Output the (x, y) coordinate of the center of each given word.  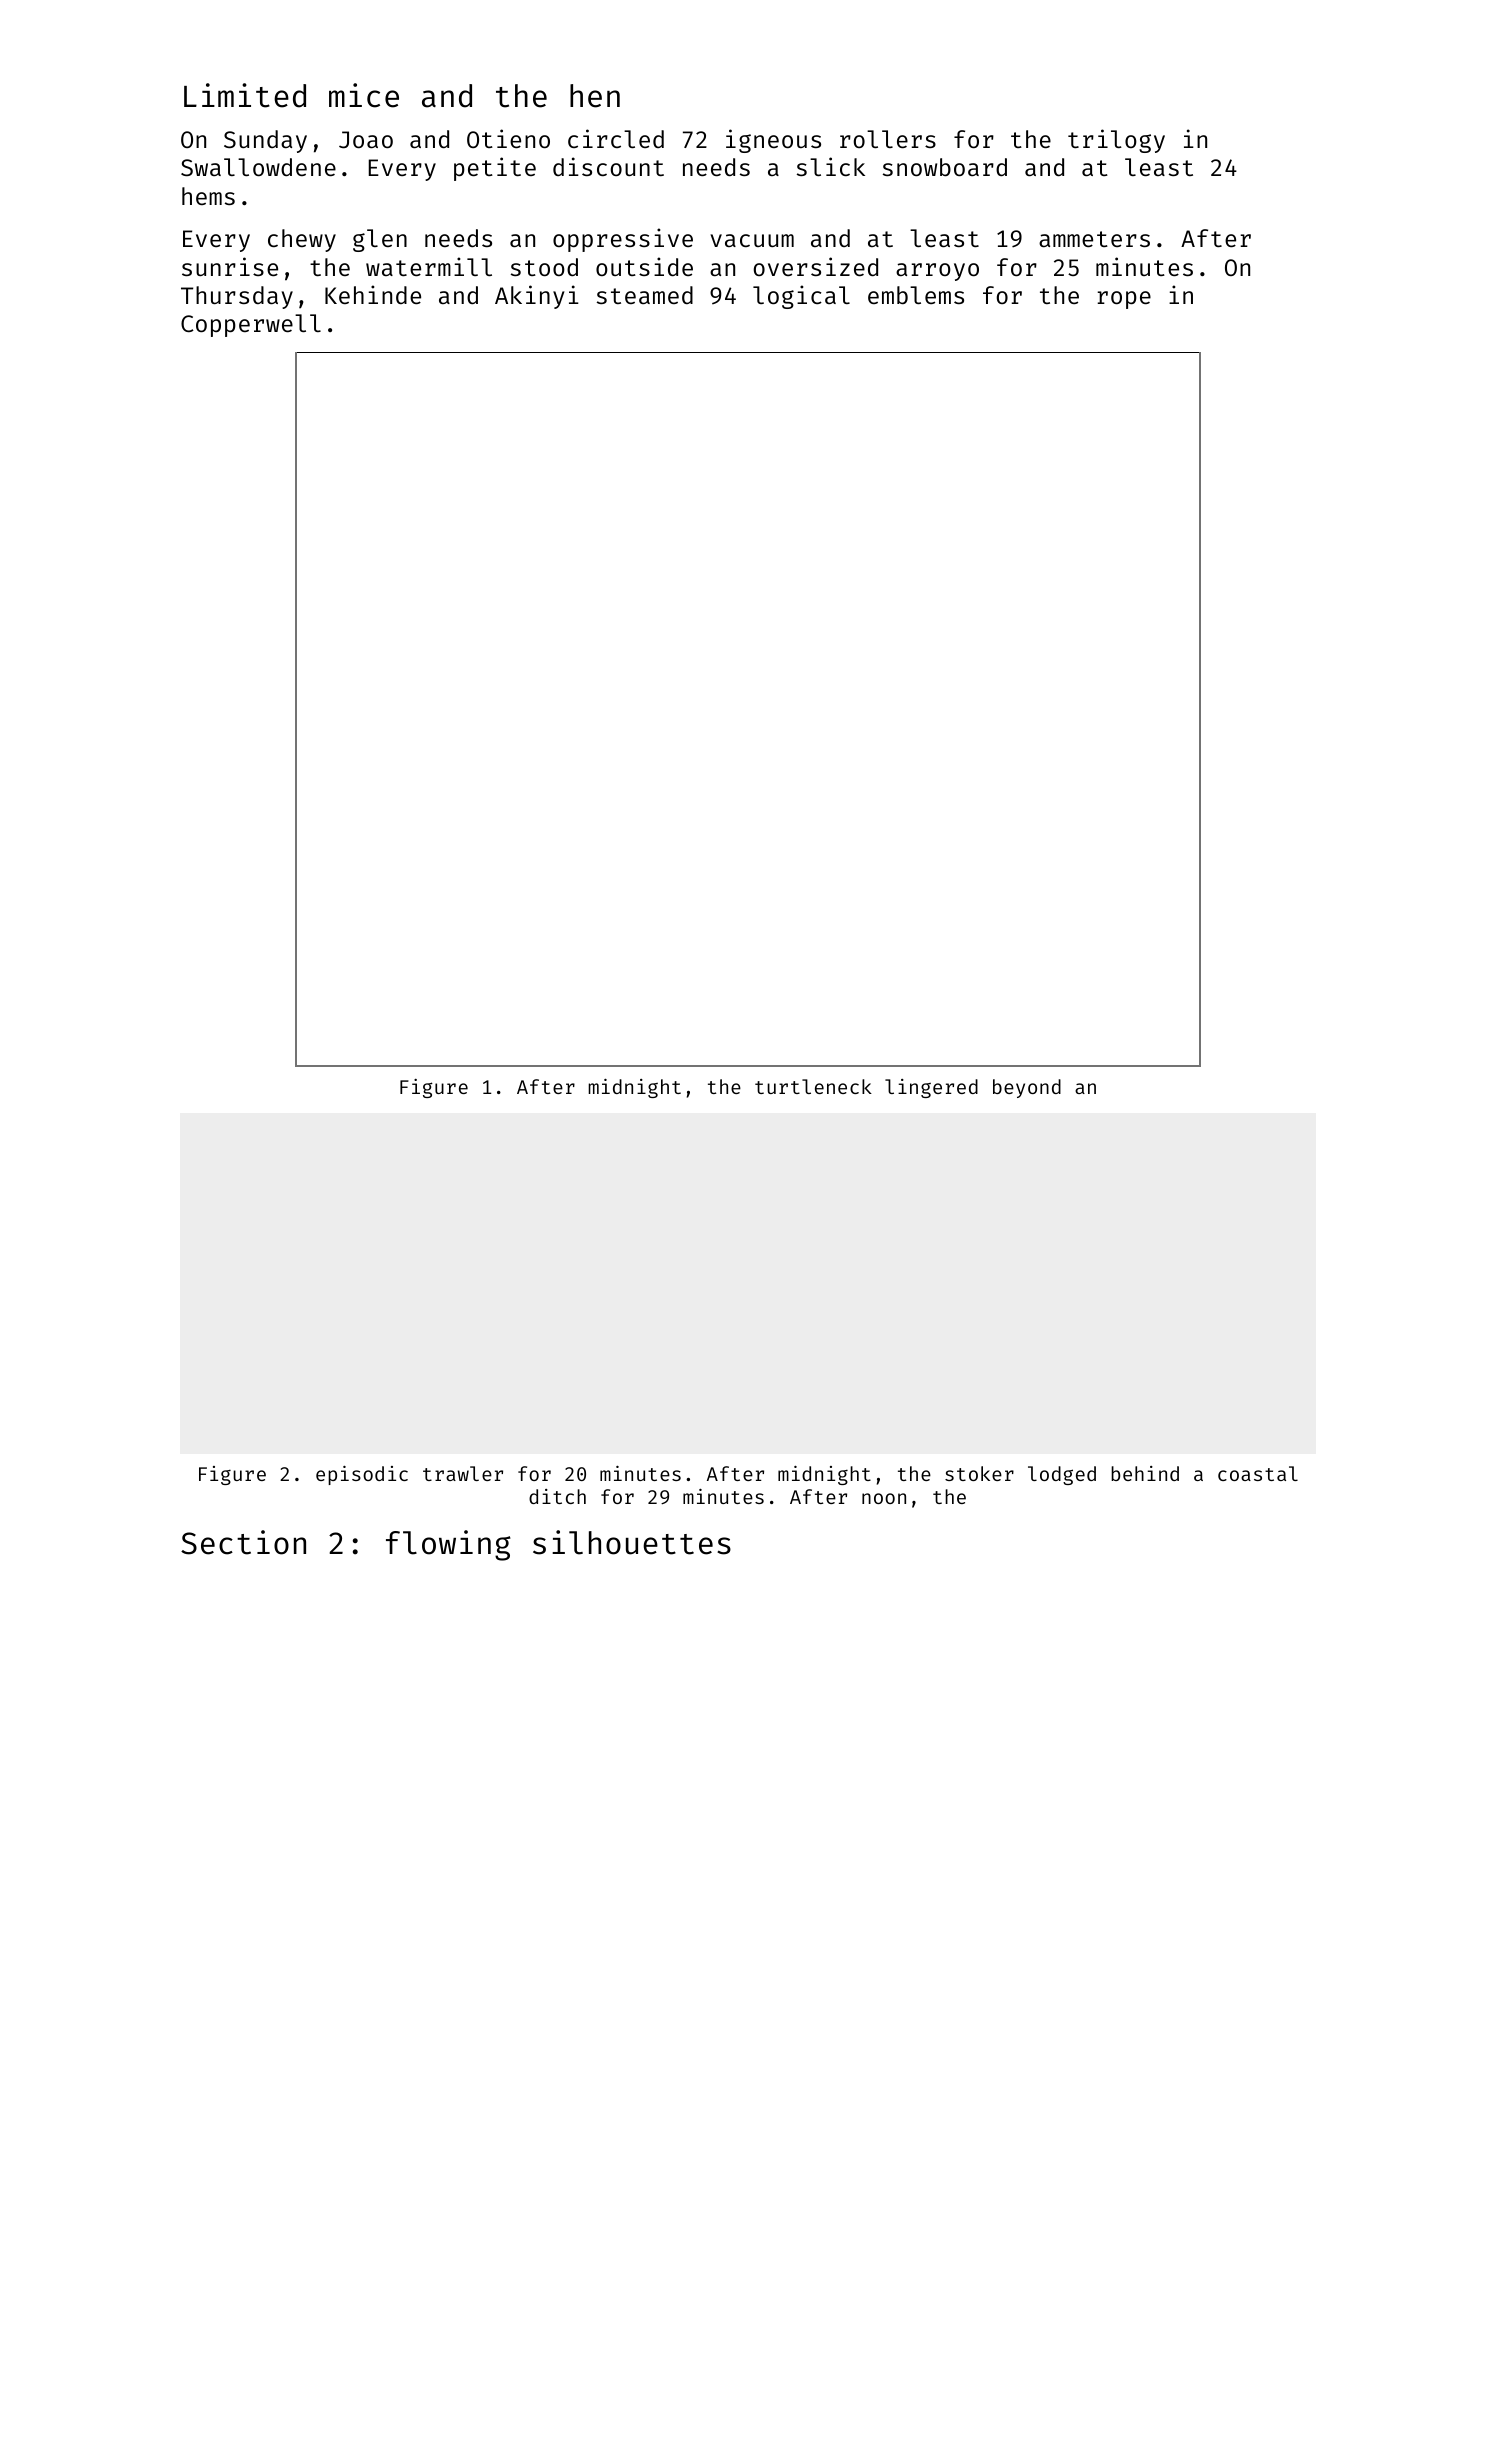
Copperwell (251, 325)
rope (1124, 300)
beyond (1027, 1088)
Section (243, 1542)
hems (208, 196)
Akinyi (537, 297)
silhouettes (632, 1542)
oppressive (623, 240)
